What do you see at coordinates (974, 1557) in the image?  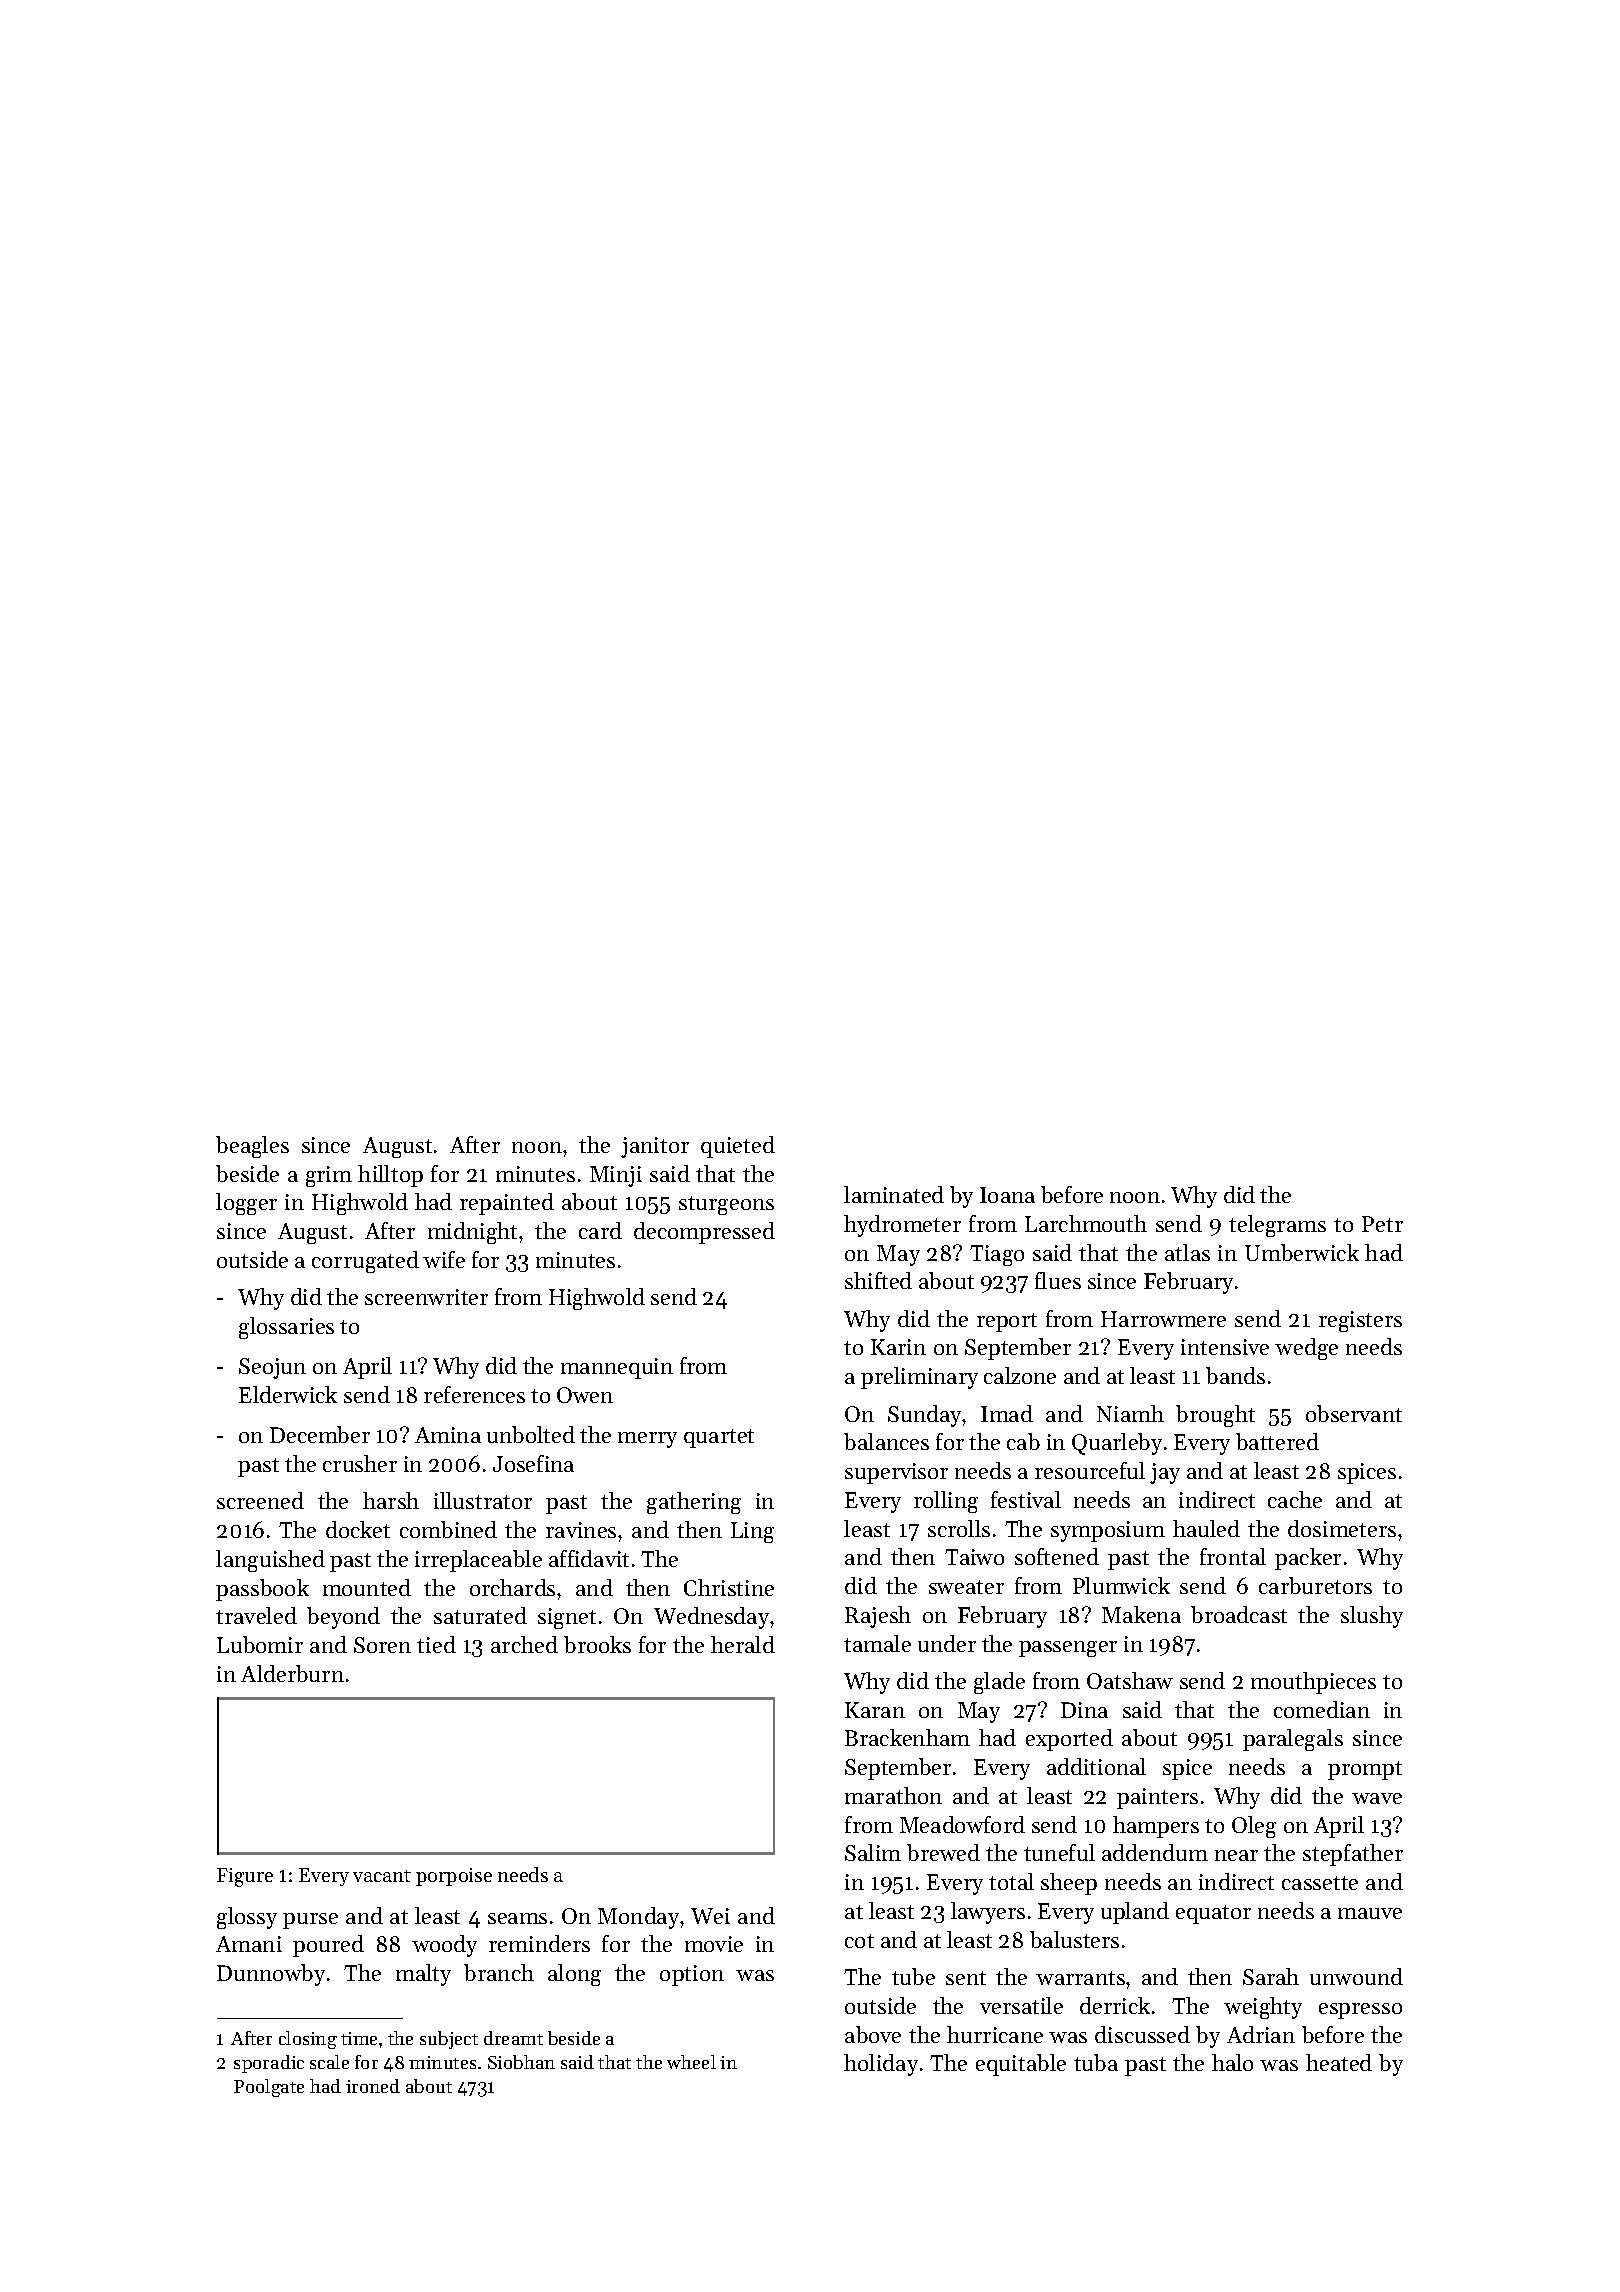 I see `Taiwo` at bounding box center [974, 1557].
